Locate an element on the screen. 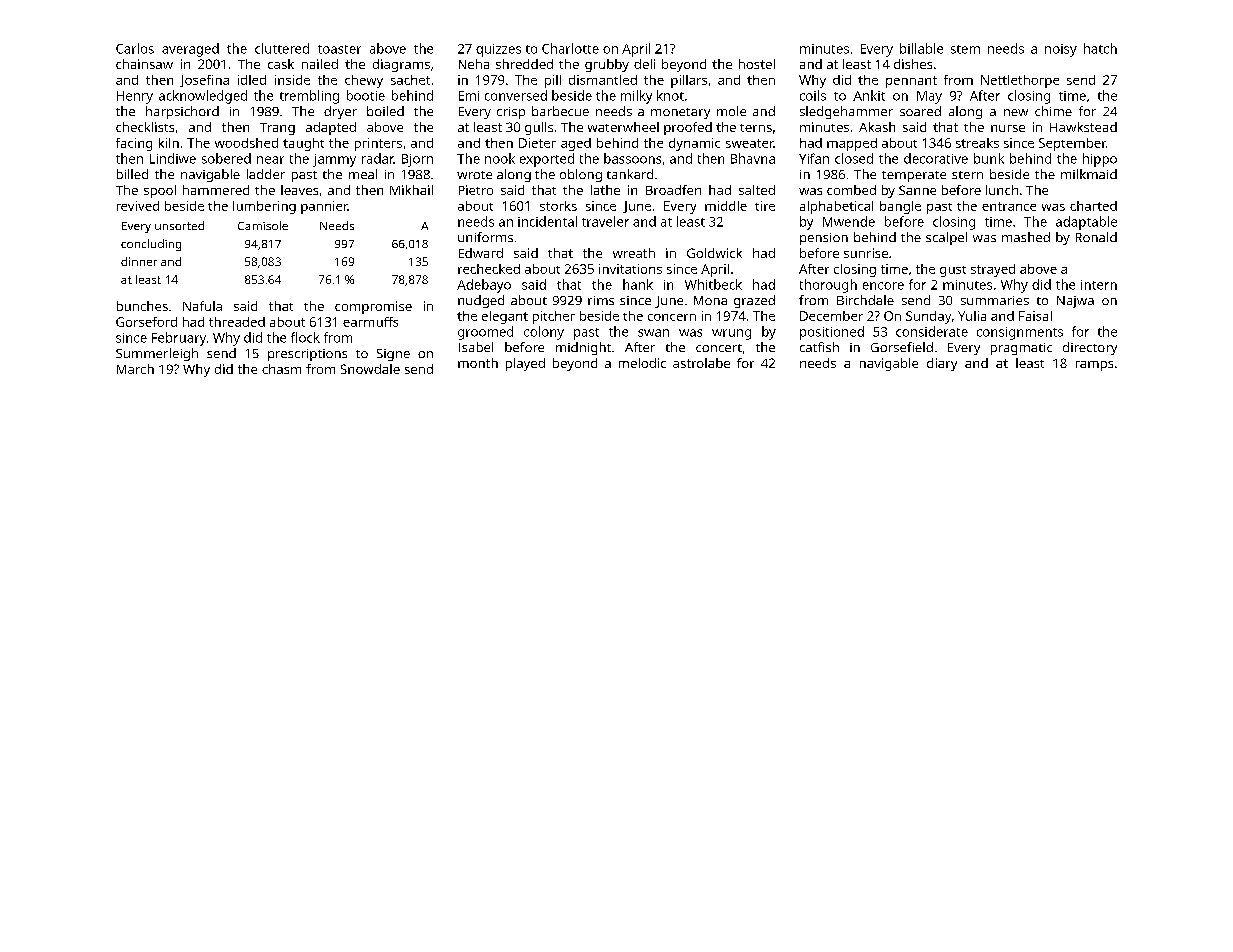  middle is located at coordinates (726, 206).
